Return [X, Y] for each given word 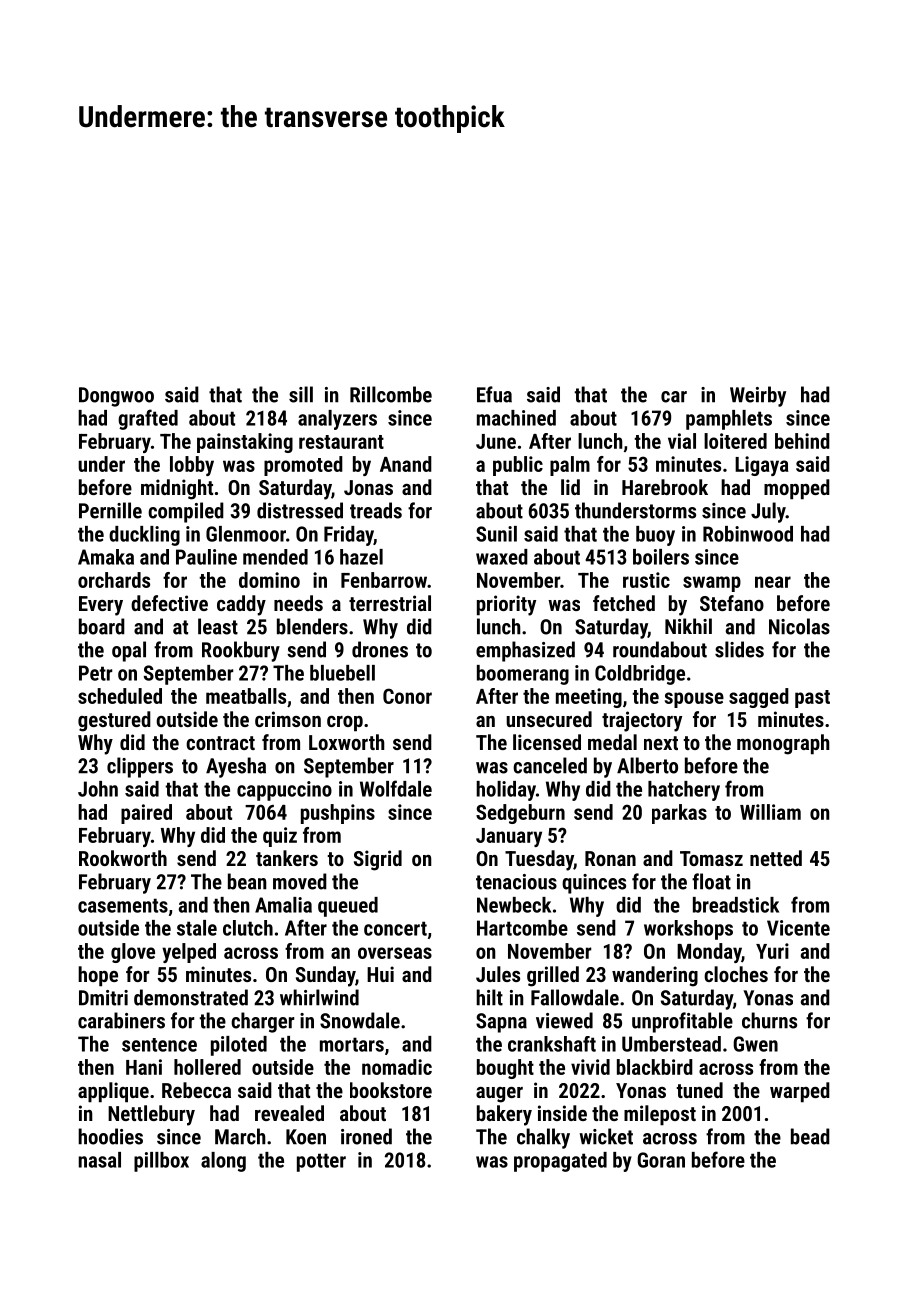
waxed [502, 557]
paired [146, 814]
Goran [661, 1160]
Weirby [758, 396]
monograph [783, 744]
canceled [550, 765]
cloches [736, 974]
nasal [99, 1160]
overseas [395, 953]
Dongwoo [116, 397]
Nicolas [799, 626]
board [102, 626]
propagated [560, 1162]
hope [98, 976]
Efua [494, 394]
